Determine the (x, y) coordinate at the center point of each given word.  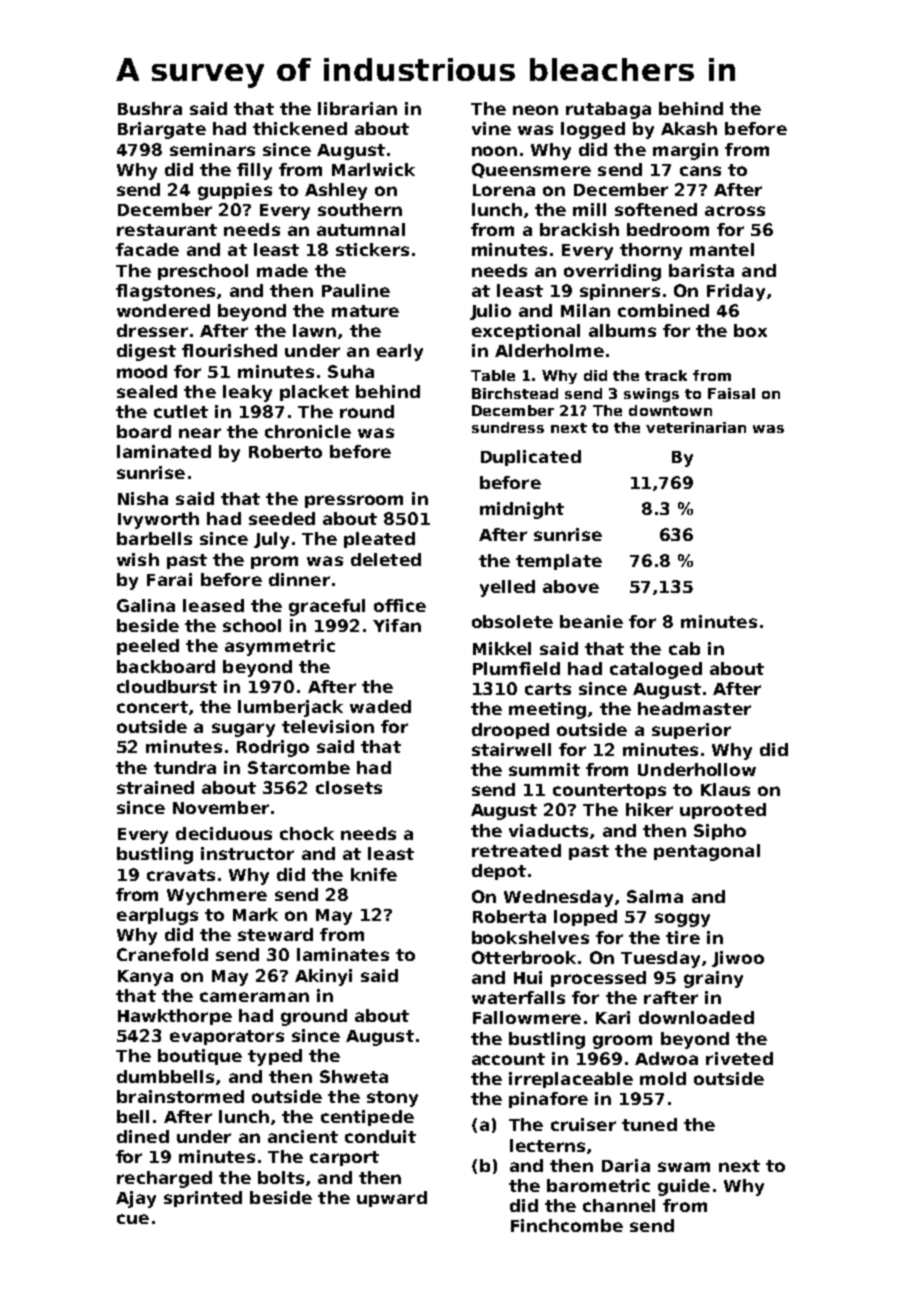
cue (133, 1219)
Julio (490, 312)
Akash (689, 128)
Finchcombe (567, 1225)
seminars (212, 149)
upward (392, 1199)
